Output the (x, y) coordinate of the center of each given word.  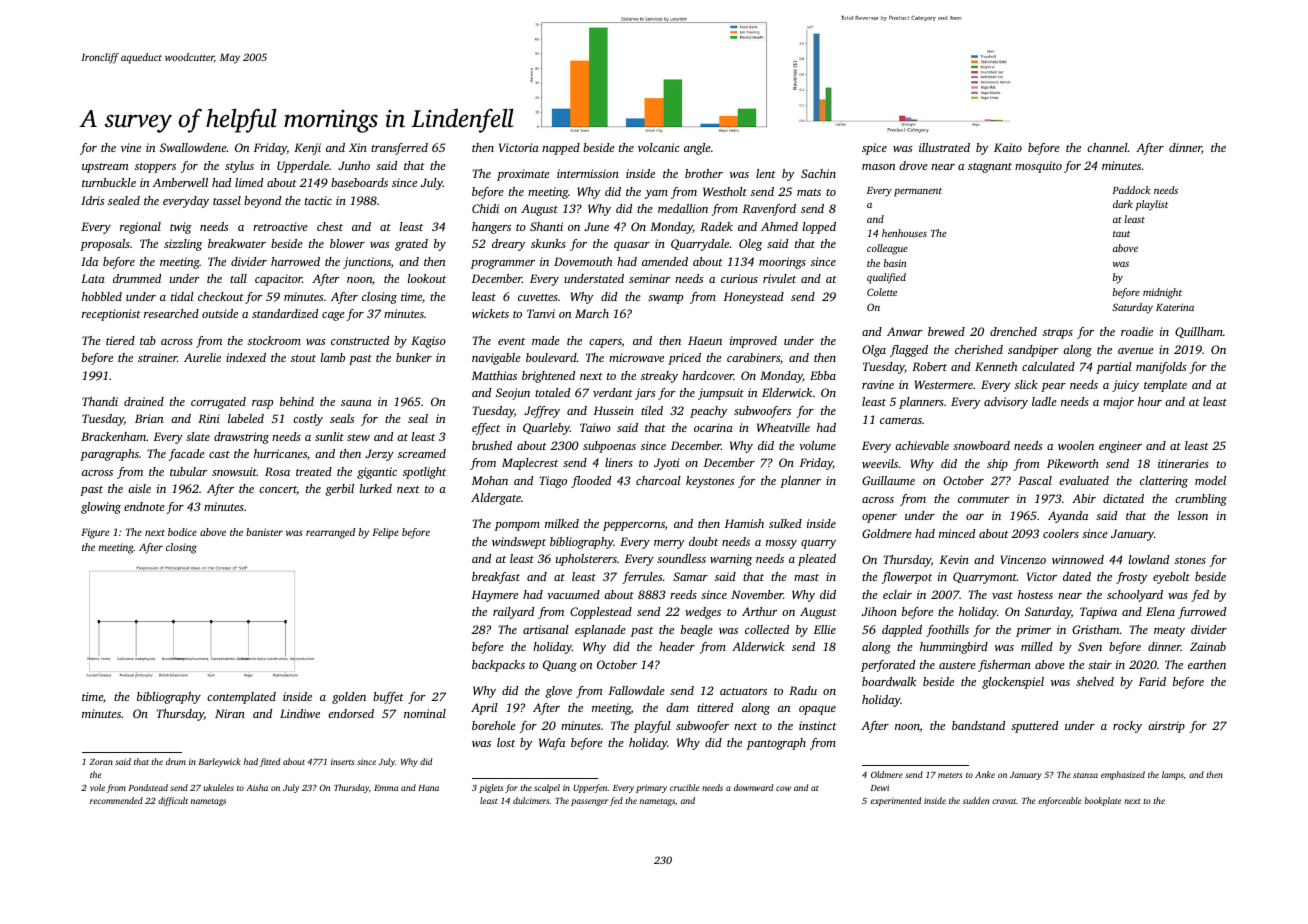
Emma (386, 788)
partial (1114, 368)
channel (1107, 147)
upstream (105, 168)
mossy (781, 544)
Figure (95, 533)
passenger (589, 802)
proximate (523, 175)
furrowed (1202, 613)
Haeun (705, 340)
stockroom (274, 340)
